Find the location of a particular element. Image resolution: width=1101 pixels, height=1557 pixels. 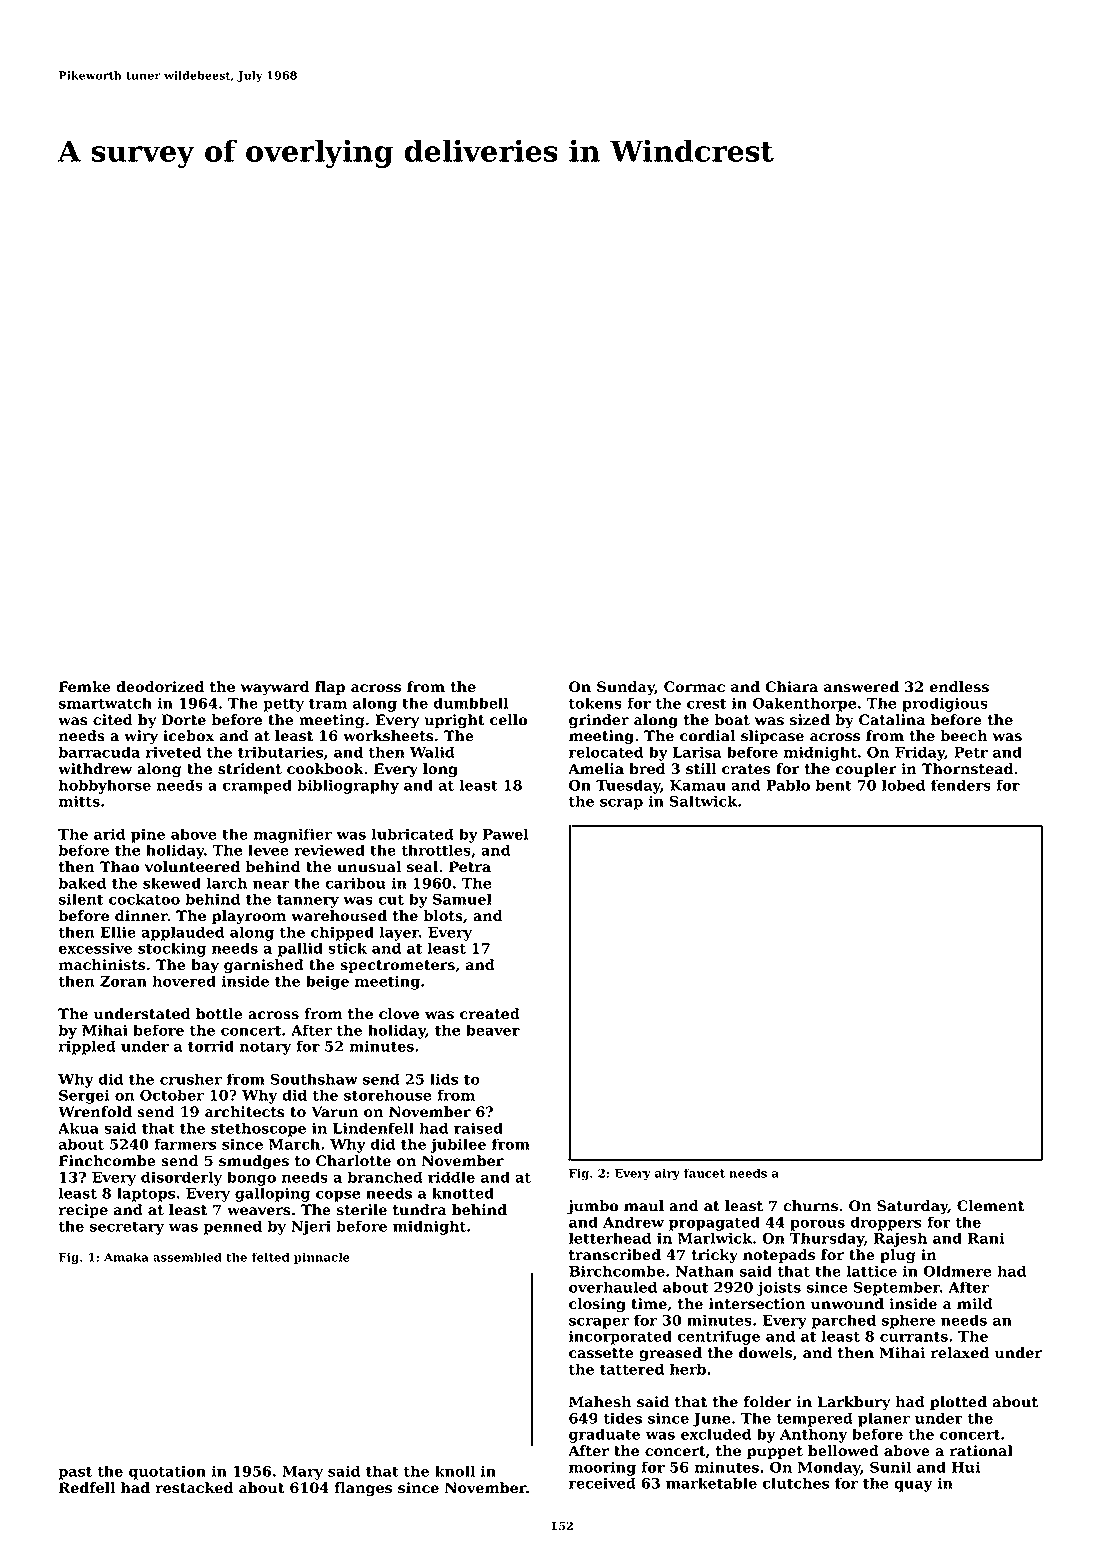

Redfell is located at coordinates (87, 1488).
